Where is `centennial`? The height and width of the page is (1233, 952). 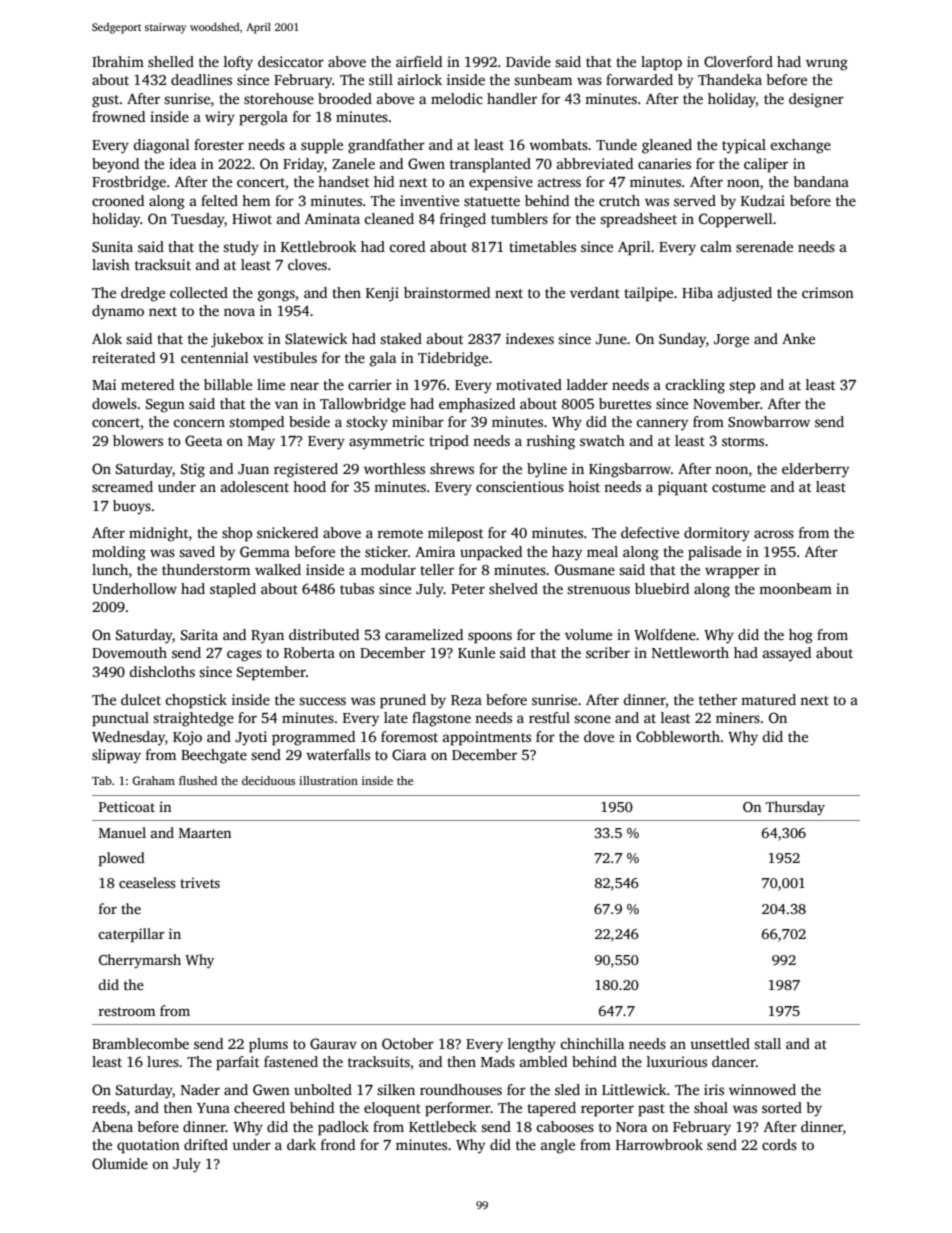 centennial is located at coordinates (215, 357).
